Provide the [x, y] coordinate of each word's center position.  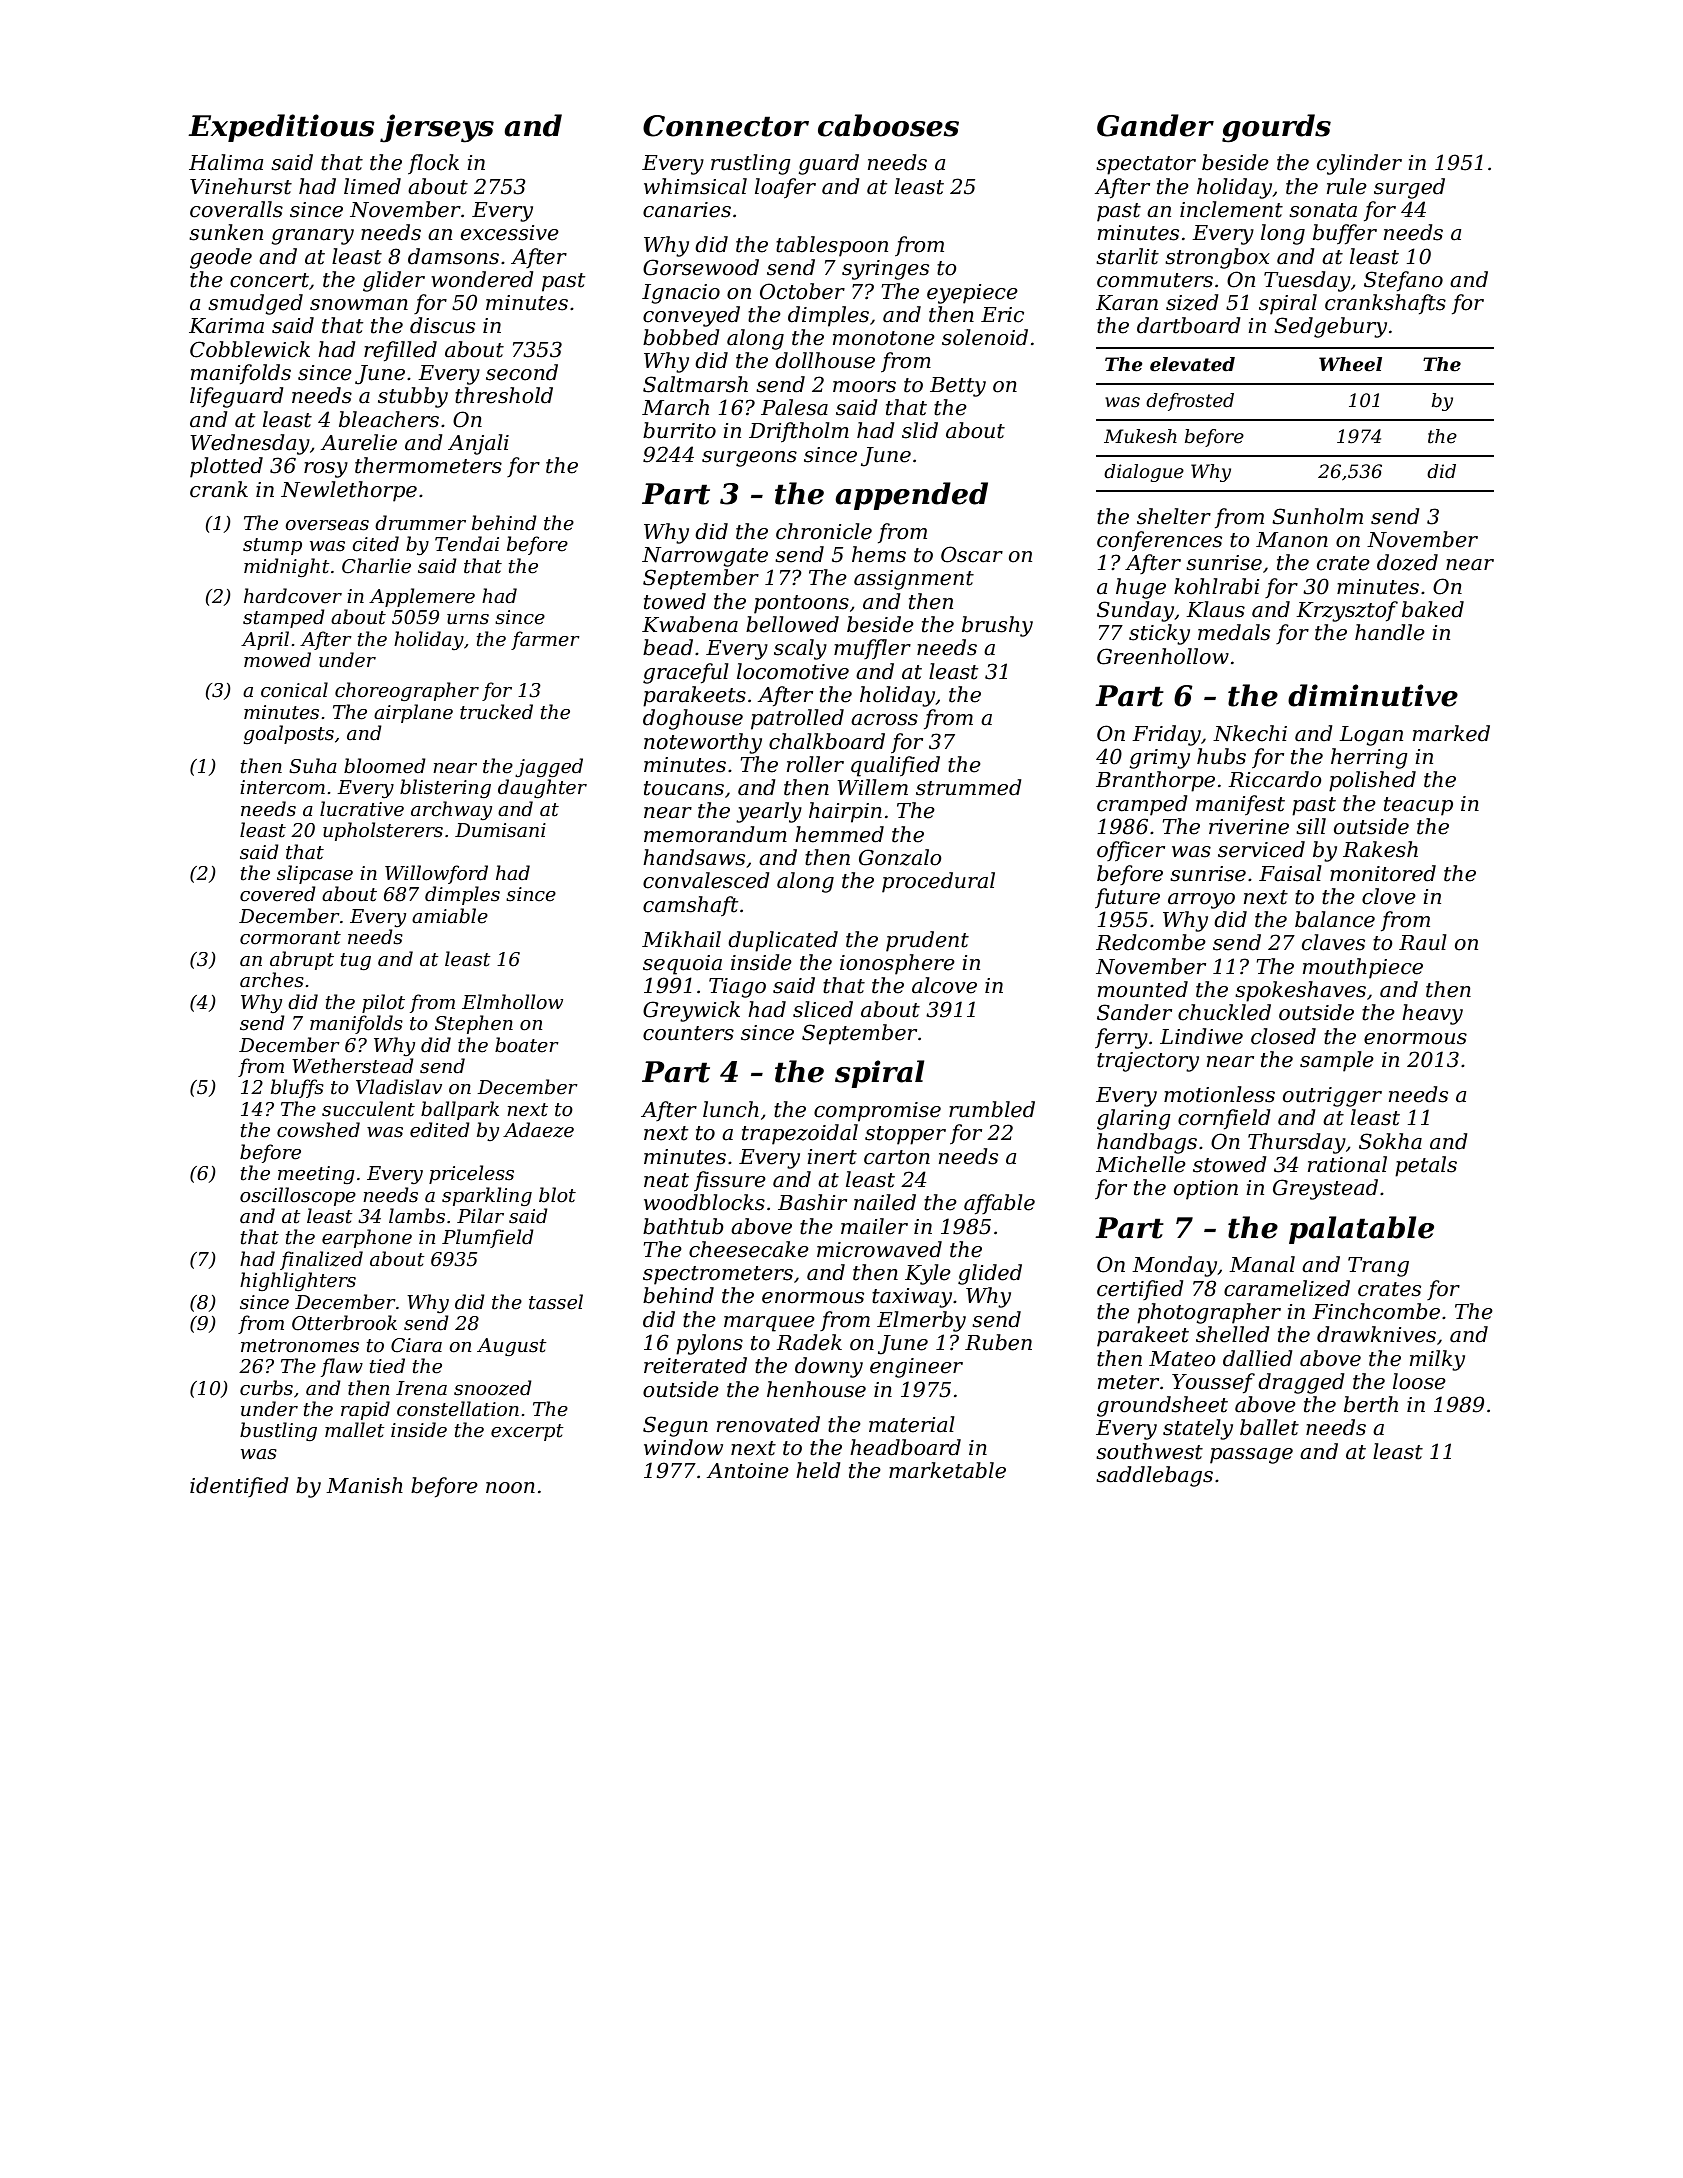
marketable [947, 1470]
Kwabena [690, 624]
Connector [726, 126]
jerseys [437, 128]
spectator [1146, 165]
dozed [1407, 562]
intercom [282, 787]
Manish [364, 1485]
